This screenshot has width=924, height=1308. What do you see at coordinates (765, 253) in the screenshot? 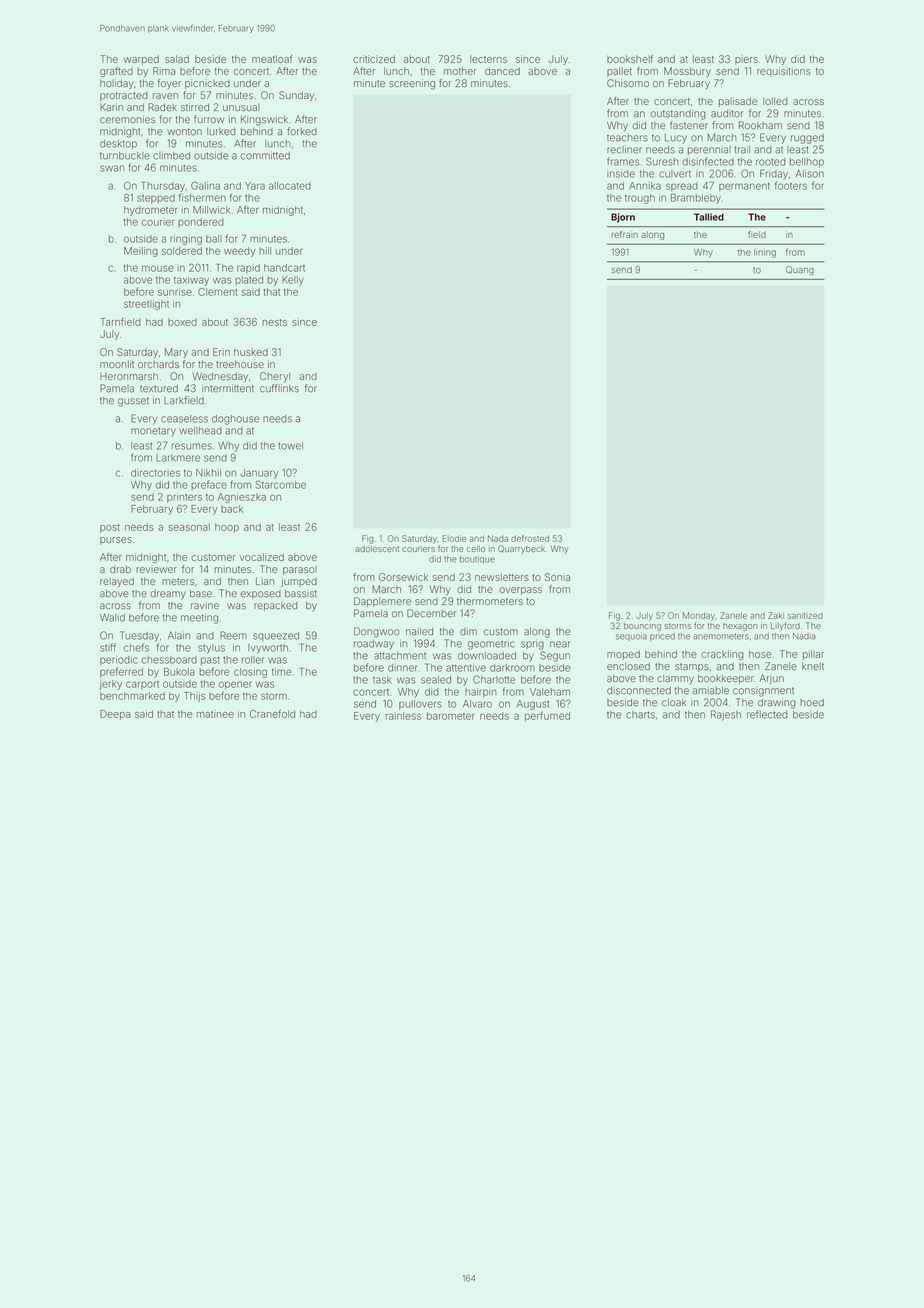
I see `lining` at bounding box center [765, 253].
